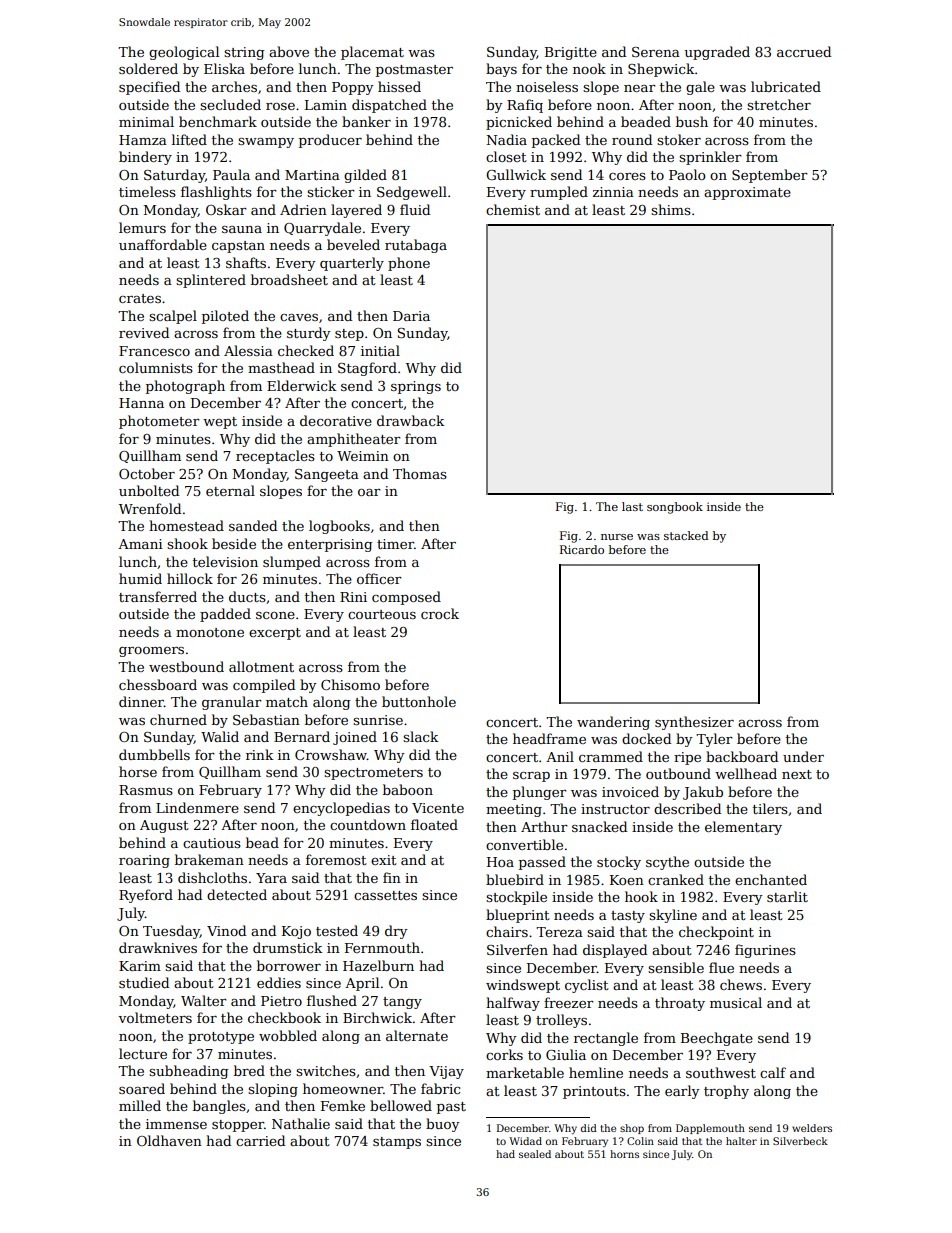  I want to click on quarterly, so click(352, 264).
